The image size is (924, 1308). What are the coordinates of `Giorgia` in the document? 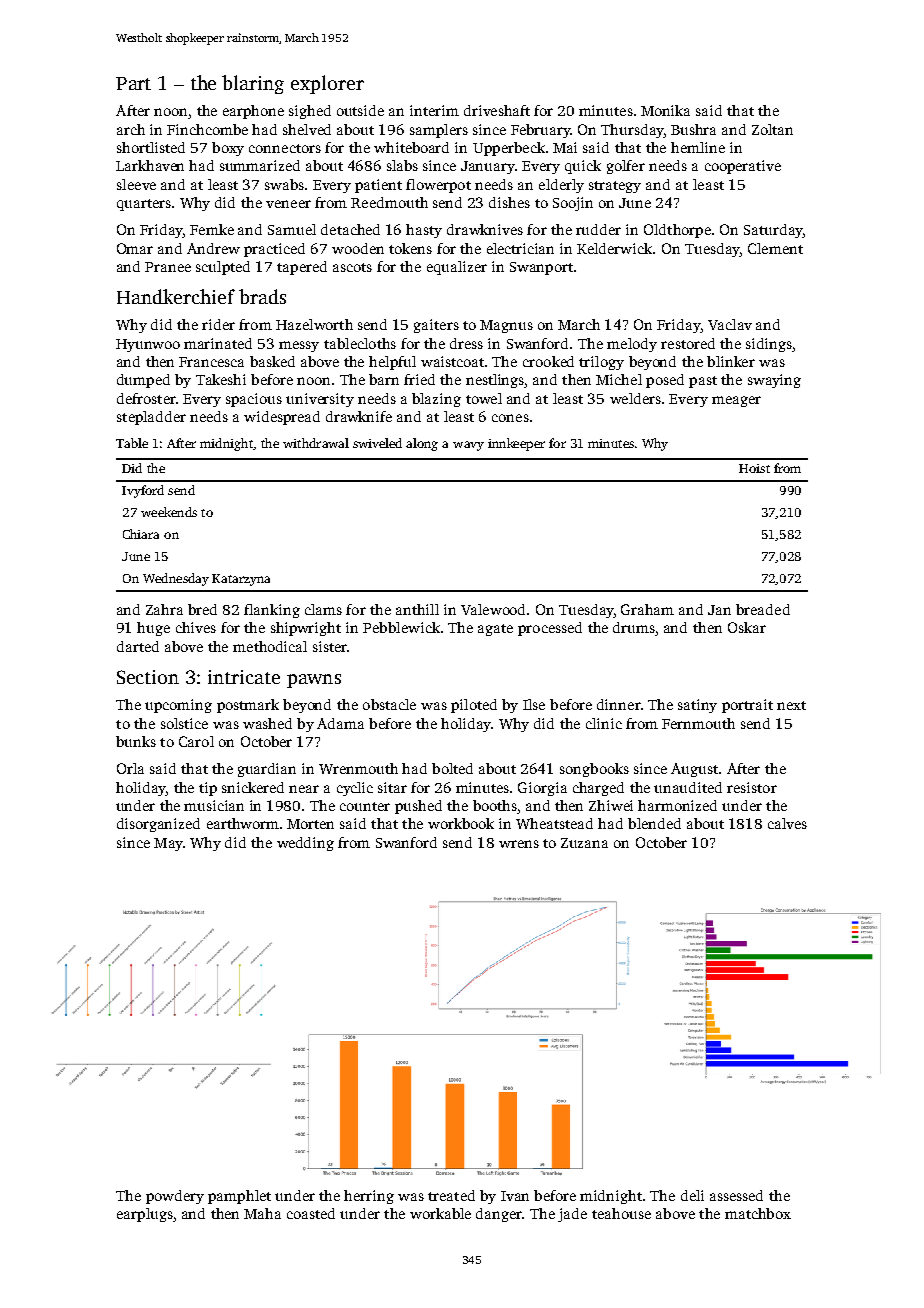 It's located at (542, 789).
